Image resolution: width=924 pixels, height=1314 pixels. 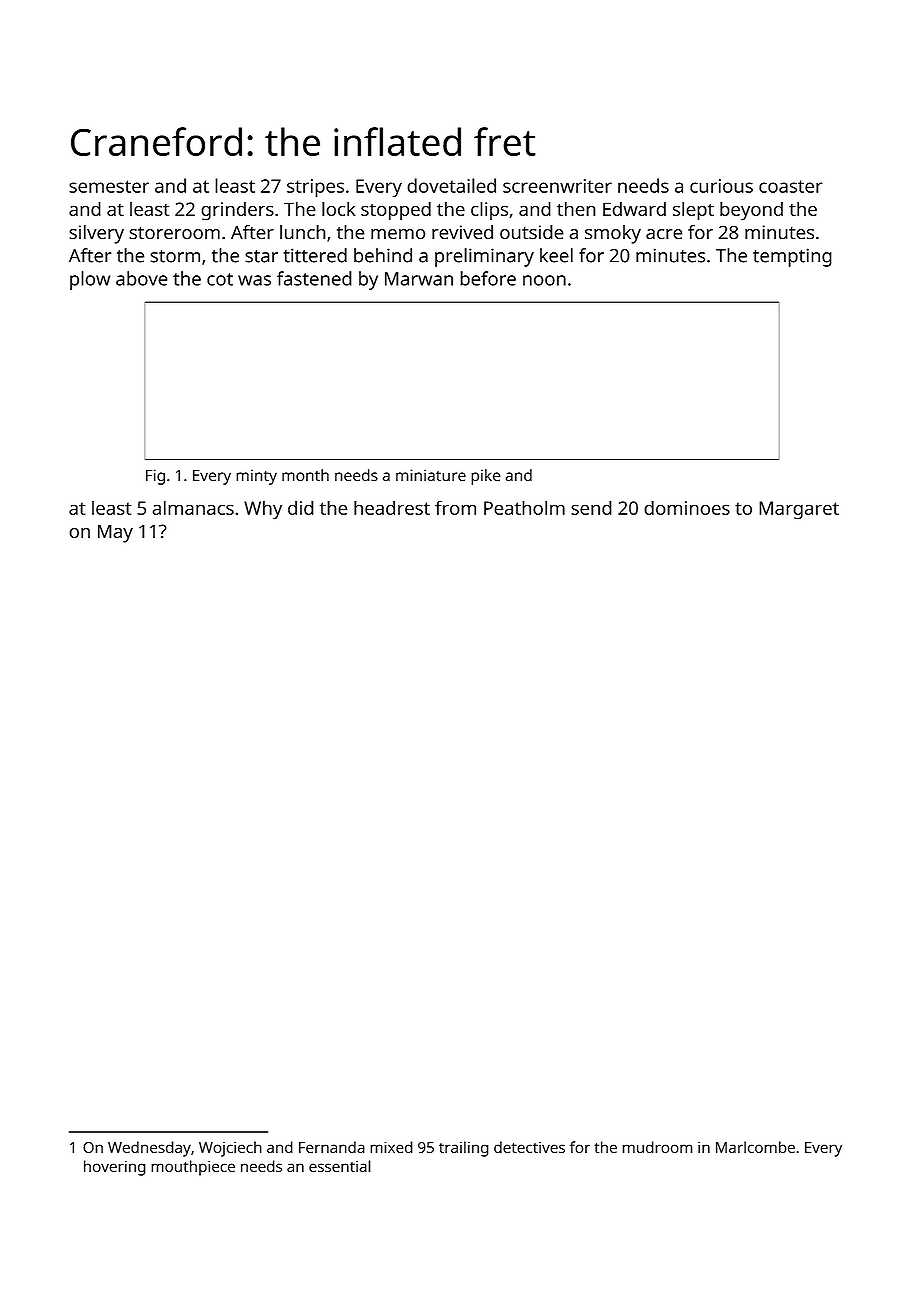 I want to click on mudroom, so click(x=657, y=1147).
